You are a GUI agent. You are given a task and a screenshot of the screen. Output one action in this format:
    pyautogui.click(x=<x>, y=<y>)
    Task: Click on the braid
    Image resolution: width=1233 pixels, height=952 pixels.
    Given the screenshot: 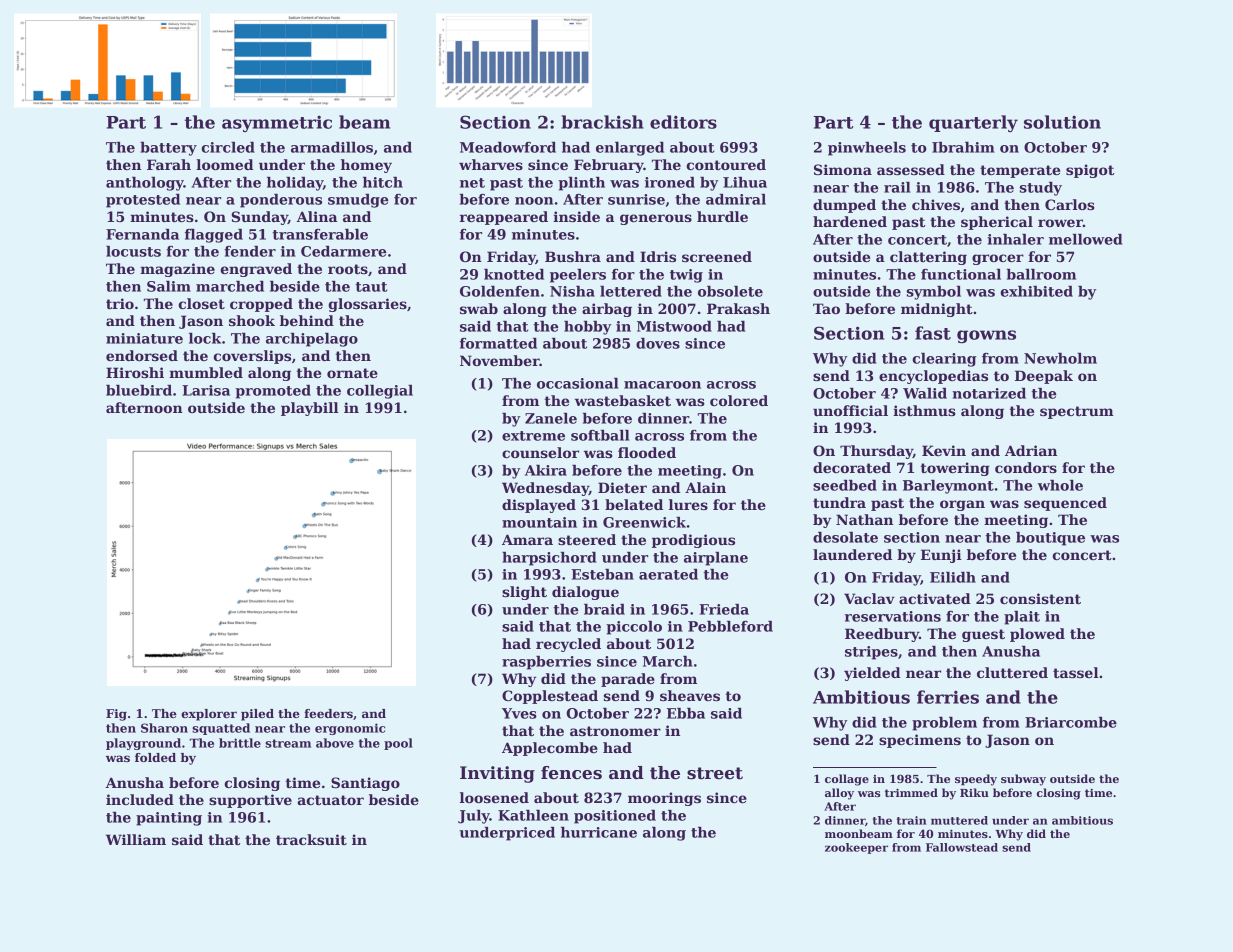 What is the action you would take?
    pyautogui.click(x=604, y=609)
